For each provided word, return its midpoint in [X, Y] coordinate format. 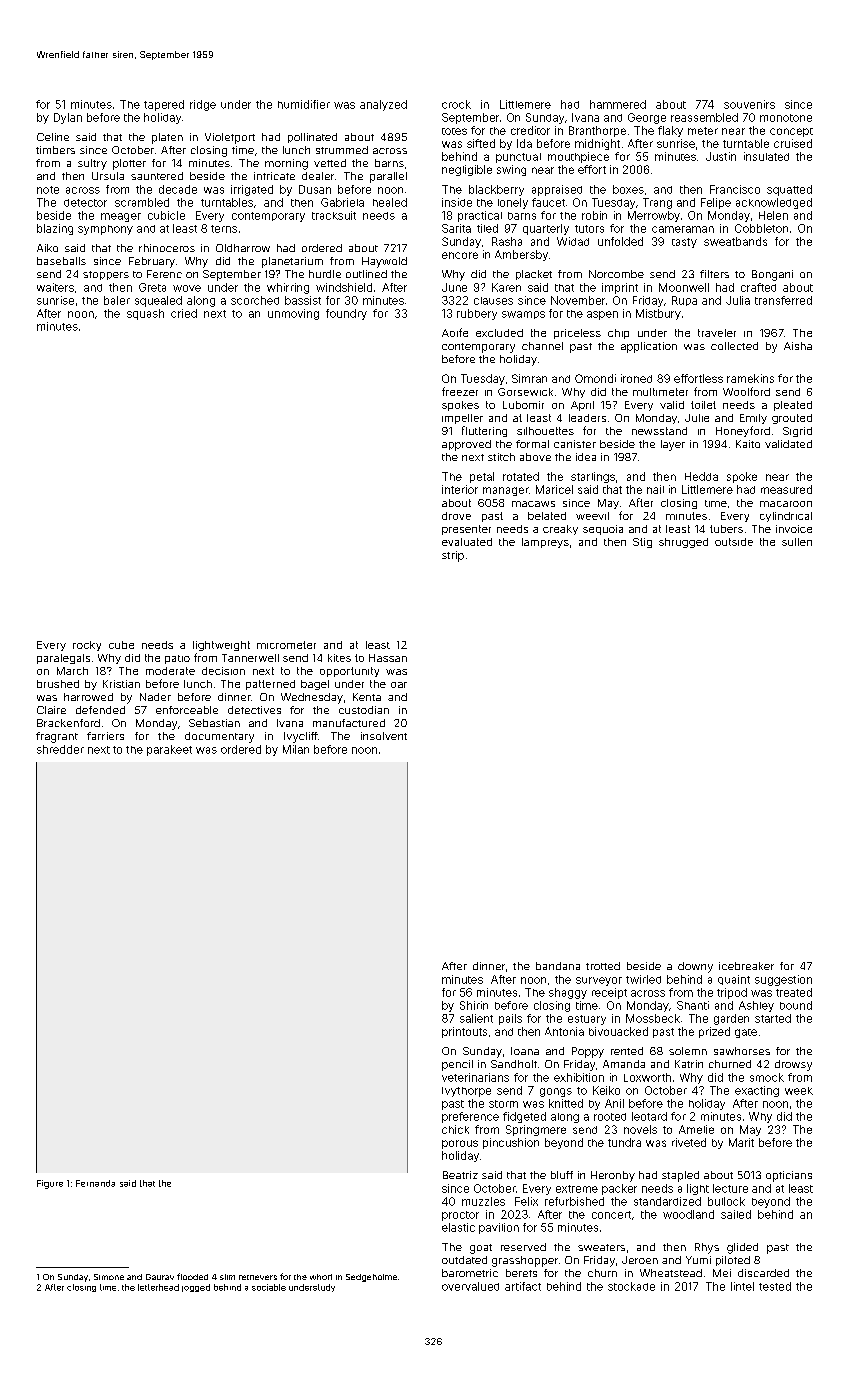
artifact [523, 1286]
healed [390, 202]
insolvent [384, 736]
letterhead [158, 1287]
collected [734, 346]
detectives [254, 710]
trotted [603, 966]
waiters [55, 287]
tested [775, 1286]
